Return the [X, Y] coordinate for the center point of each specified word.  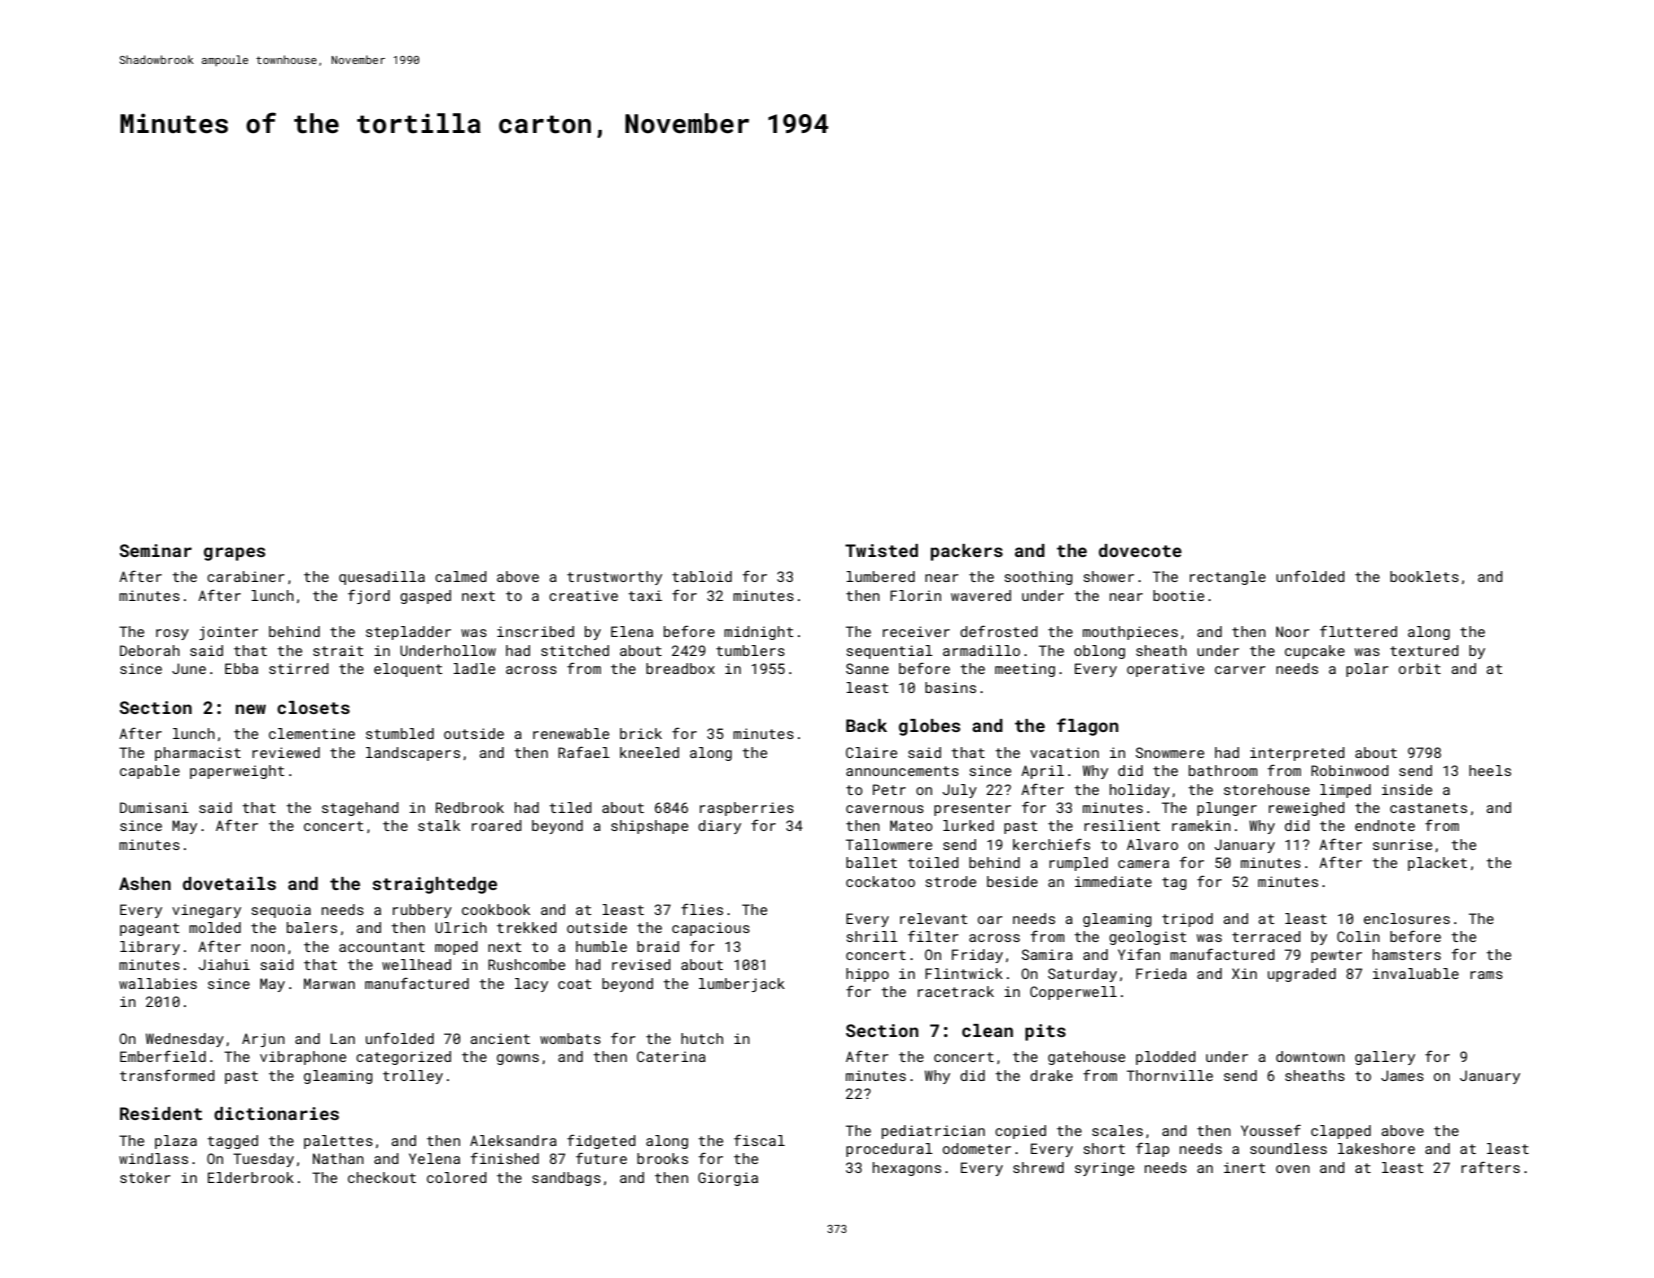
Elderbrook [251, 1177]
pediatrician [933, 1132]
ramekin [1201, 825]
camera [1143, 864]
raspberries [747, 809]
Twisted [881, 550]
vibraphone [303, 1058]
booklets [1424, 576]
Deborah [150, 650]
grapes [234, 554]
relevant [934, 918]
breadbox [680, 668]
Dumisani [154, 807]
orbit [1420, 668]
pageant [150, 929]
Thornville [1170, 1075]
